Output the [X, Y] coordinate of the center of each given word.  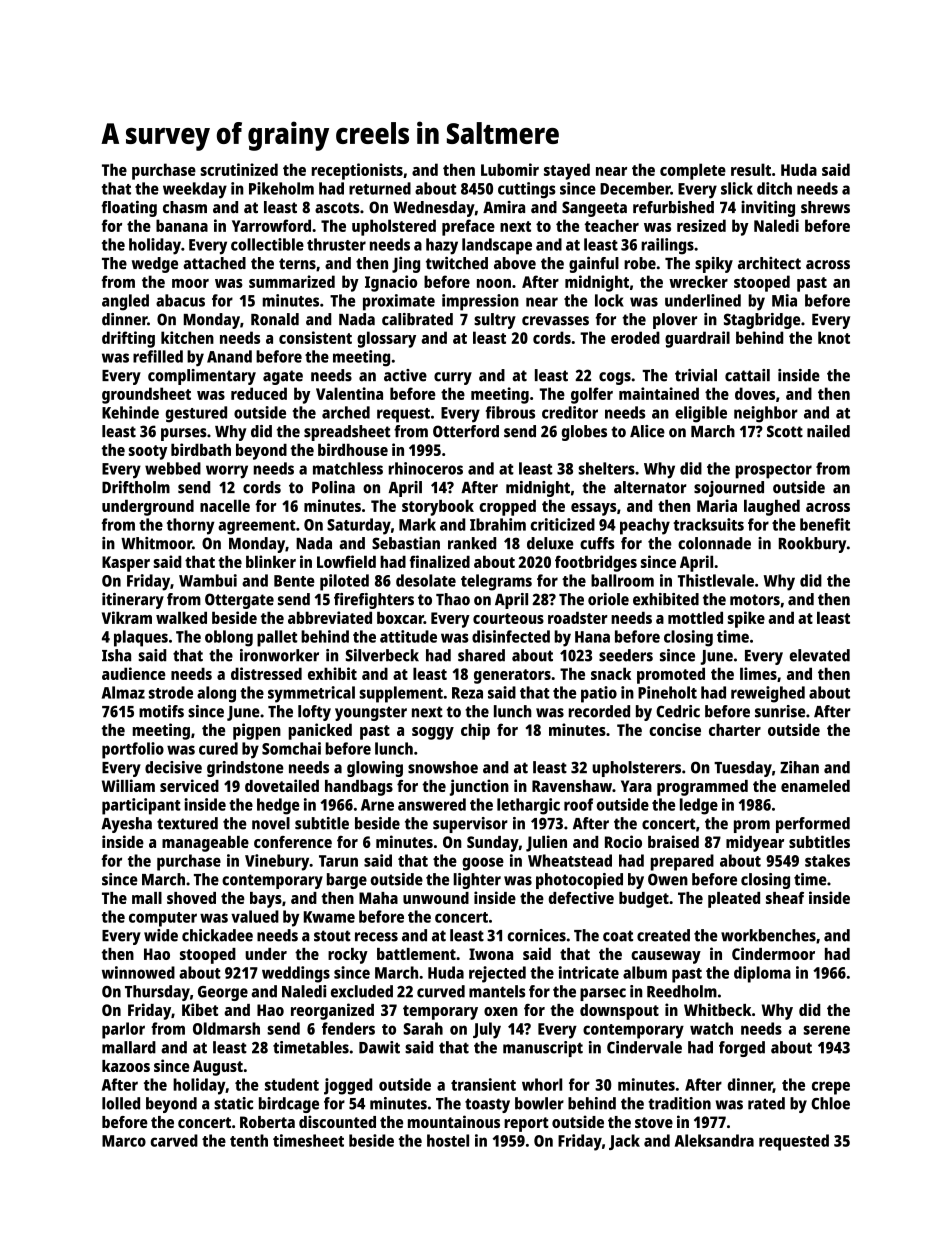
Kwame [329, 917]
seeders [626, 655]
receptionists [357, 171]
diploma [762, 974]
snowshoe [443, 767]
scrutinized [239, 169]
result [751, 169]
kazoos [126, 1066]
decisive [173, 767]
